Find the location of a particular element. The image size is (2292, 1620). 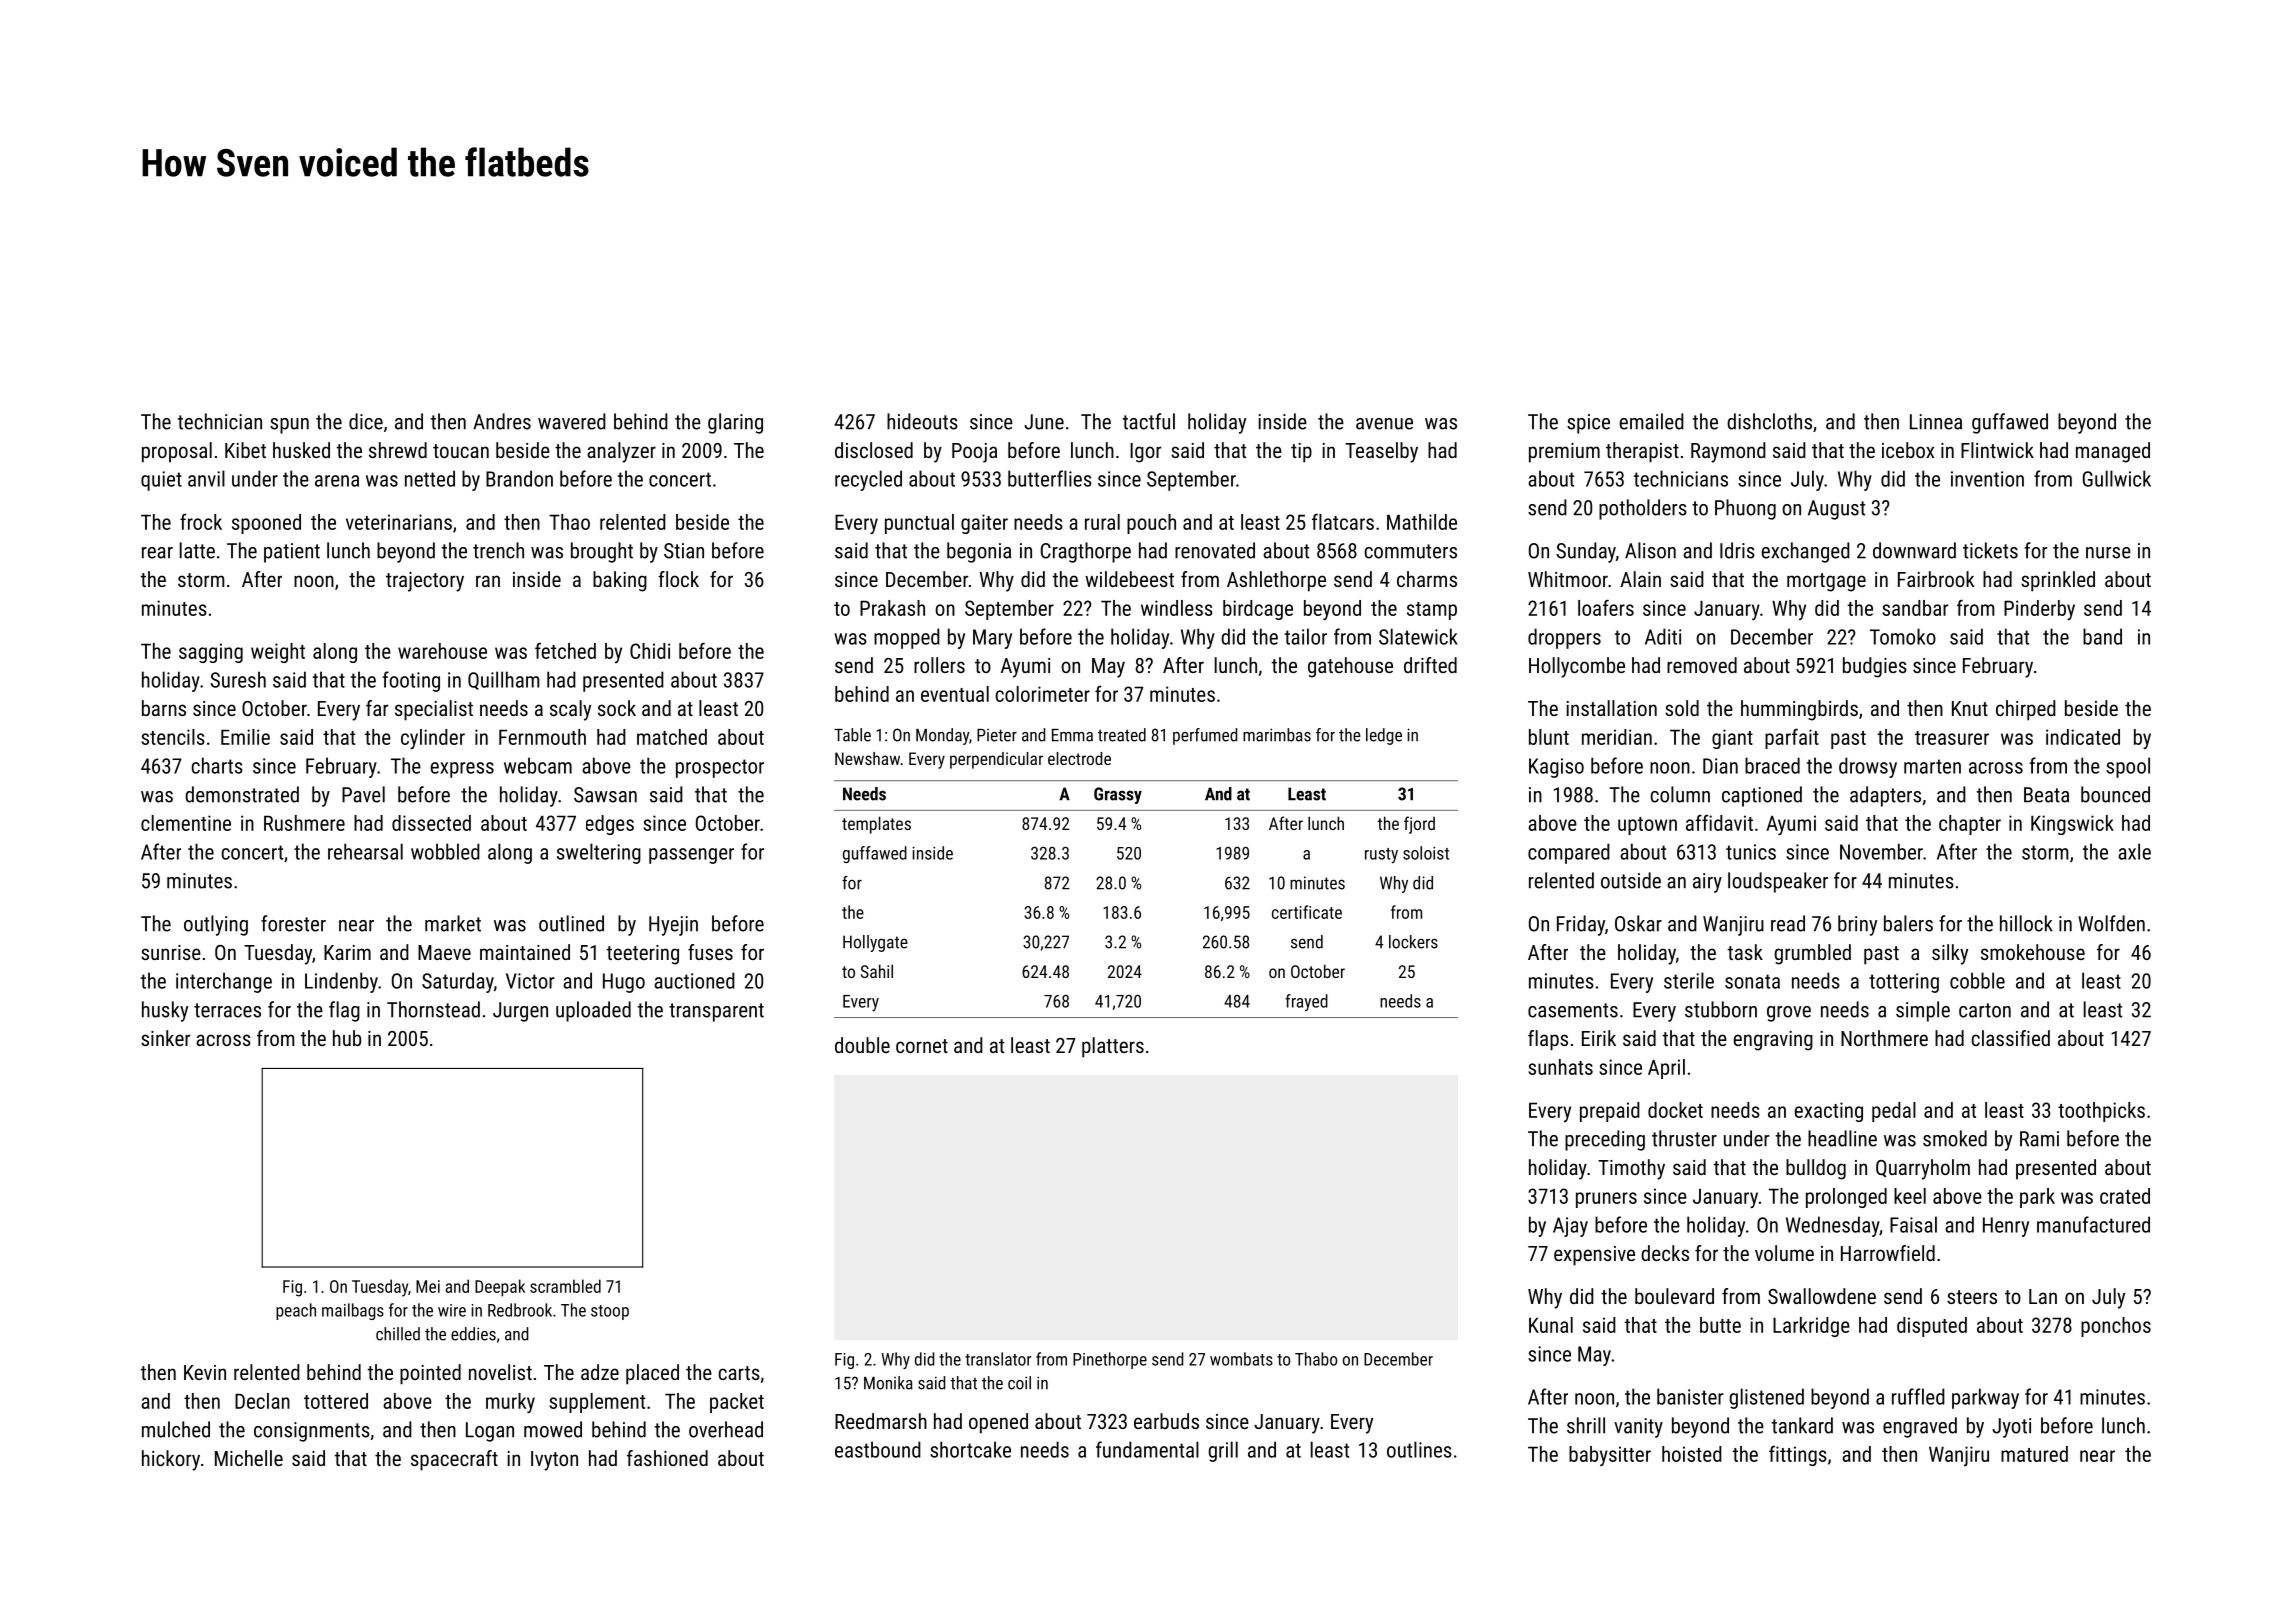

double is located at coordinates (862, 1045).
